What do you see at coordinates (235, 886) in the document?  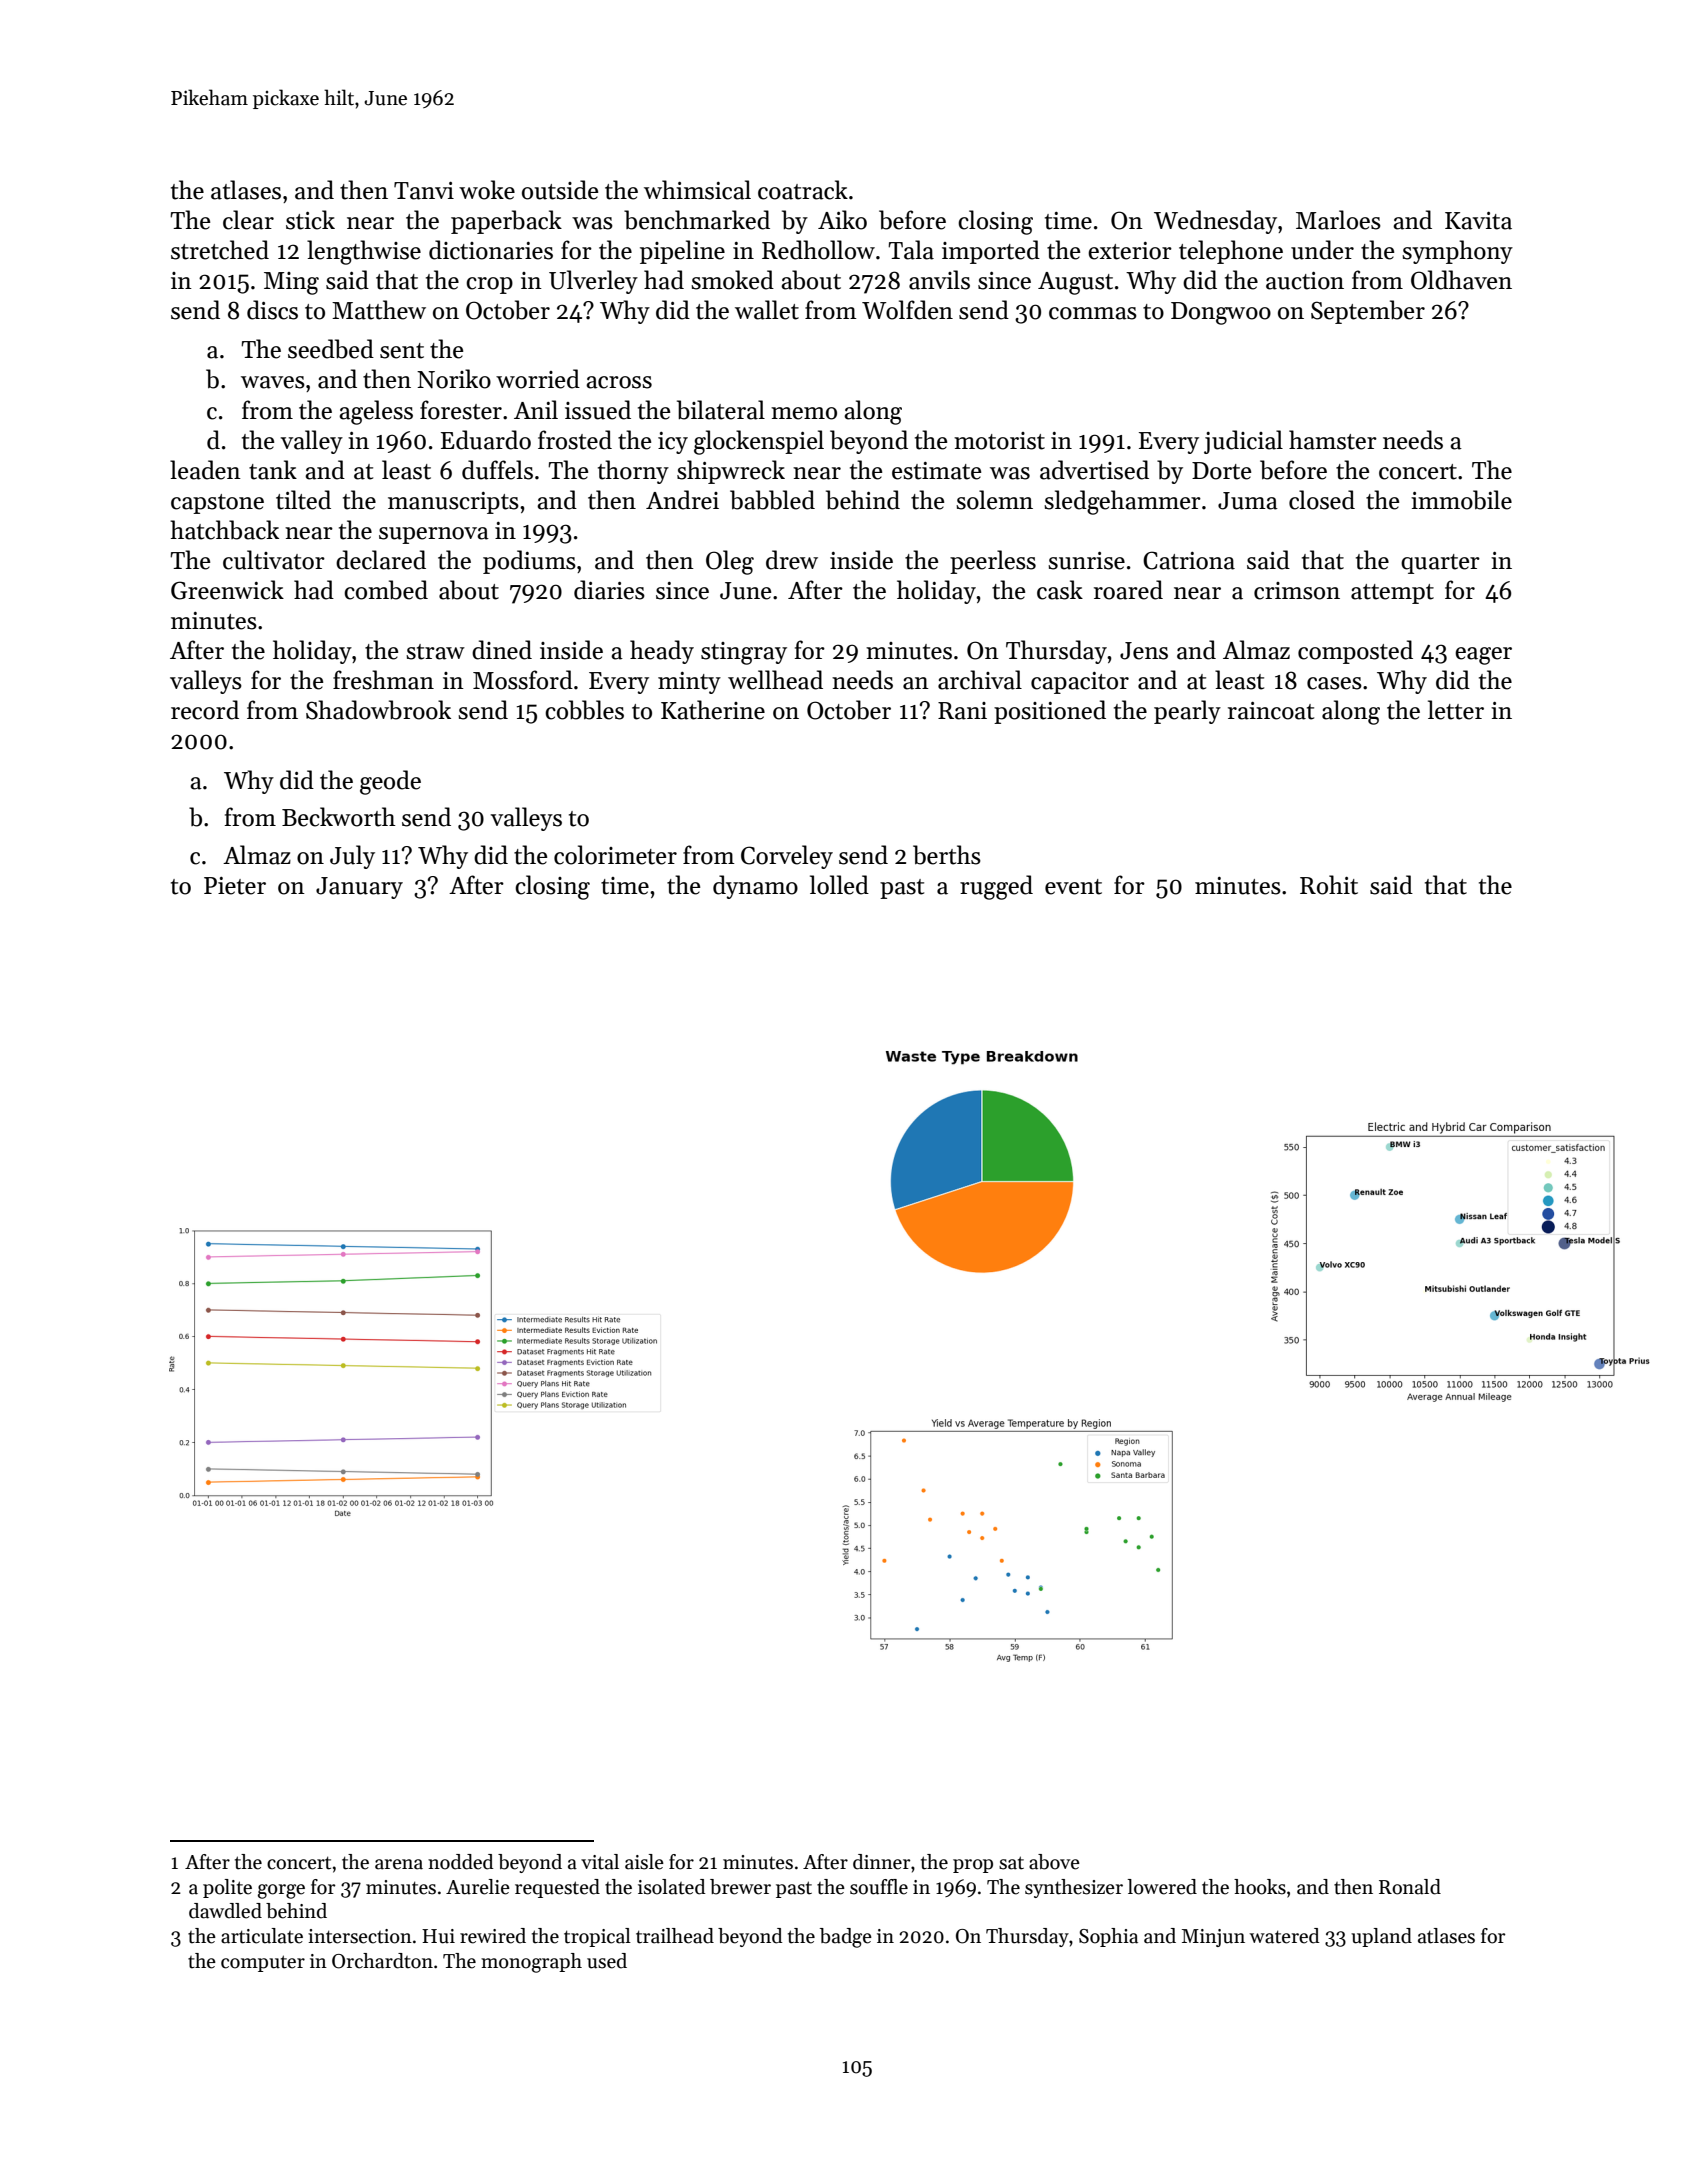 I see `Pieter` at bounding box center [235, 886].
